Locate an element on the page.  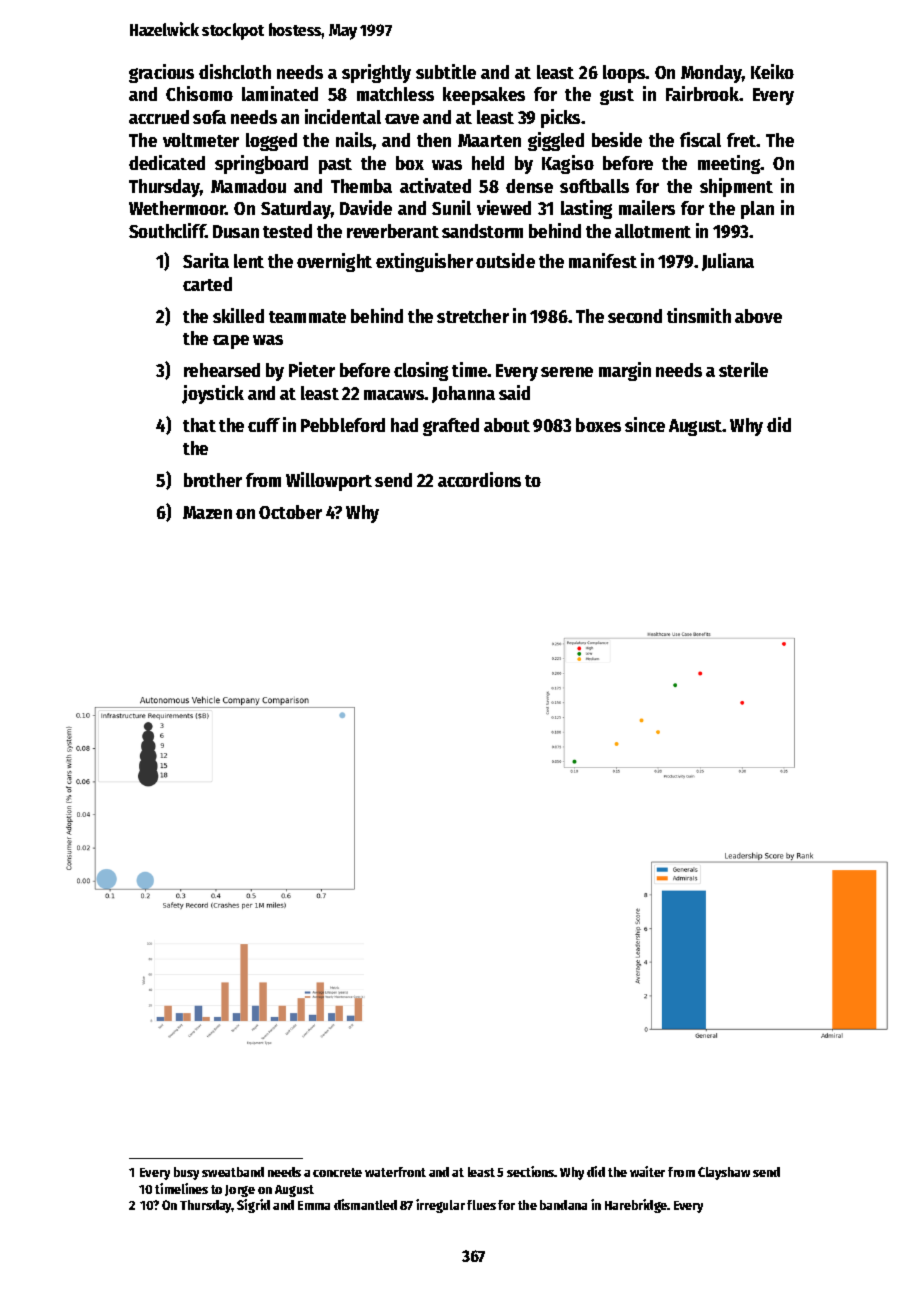
Clayshaw is located at coordinates (724, 1173).
